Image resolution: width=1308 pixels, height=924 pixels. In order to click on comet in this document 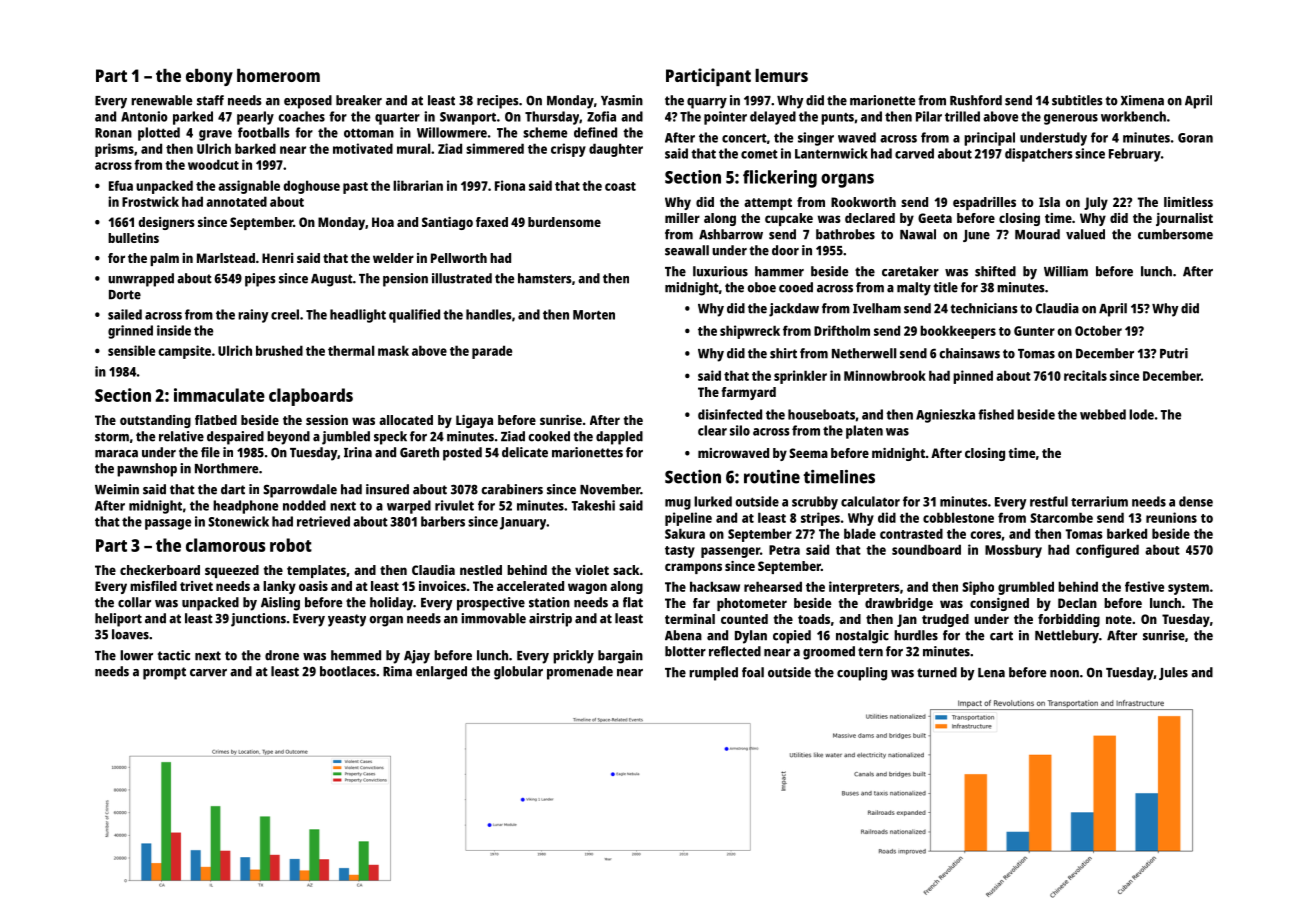, I will do `click(759, 154)`.
